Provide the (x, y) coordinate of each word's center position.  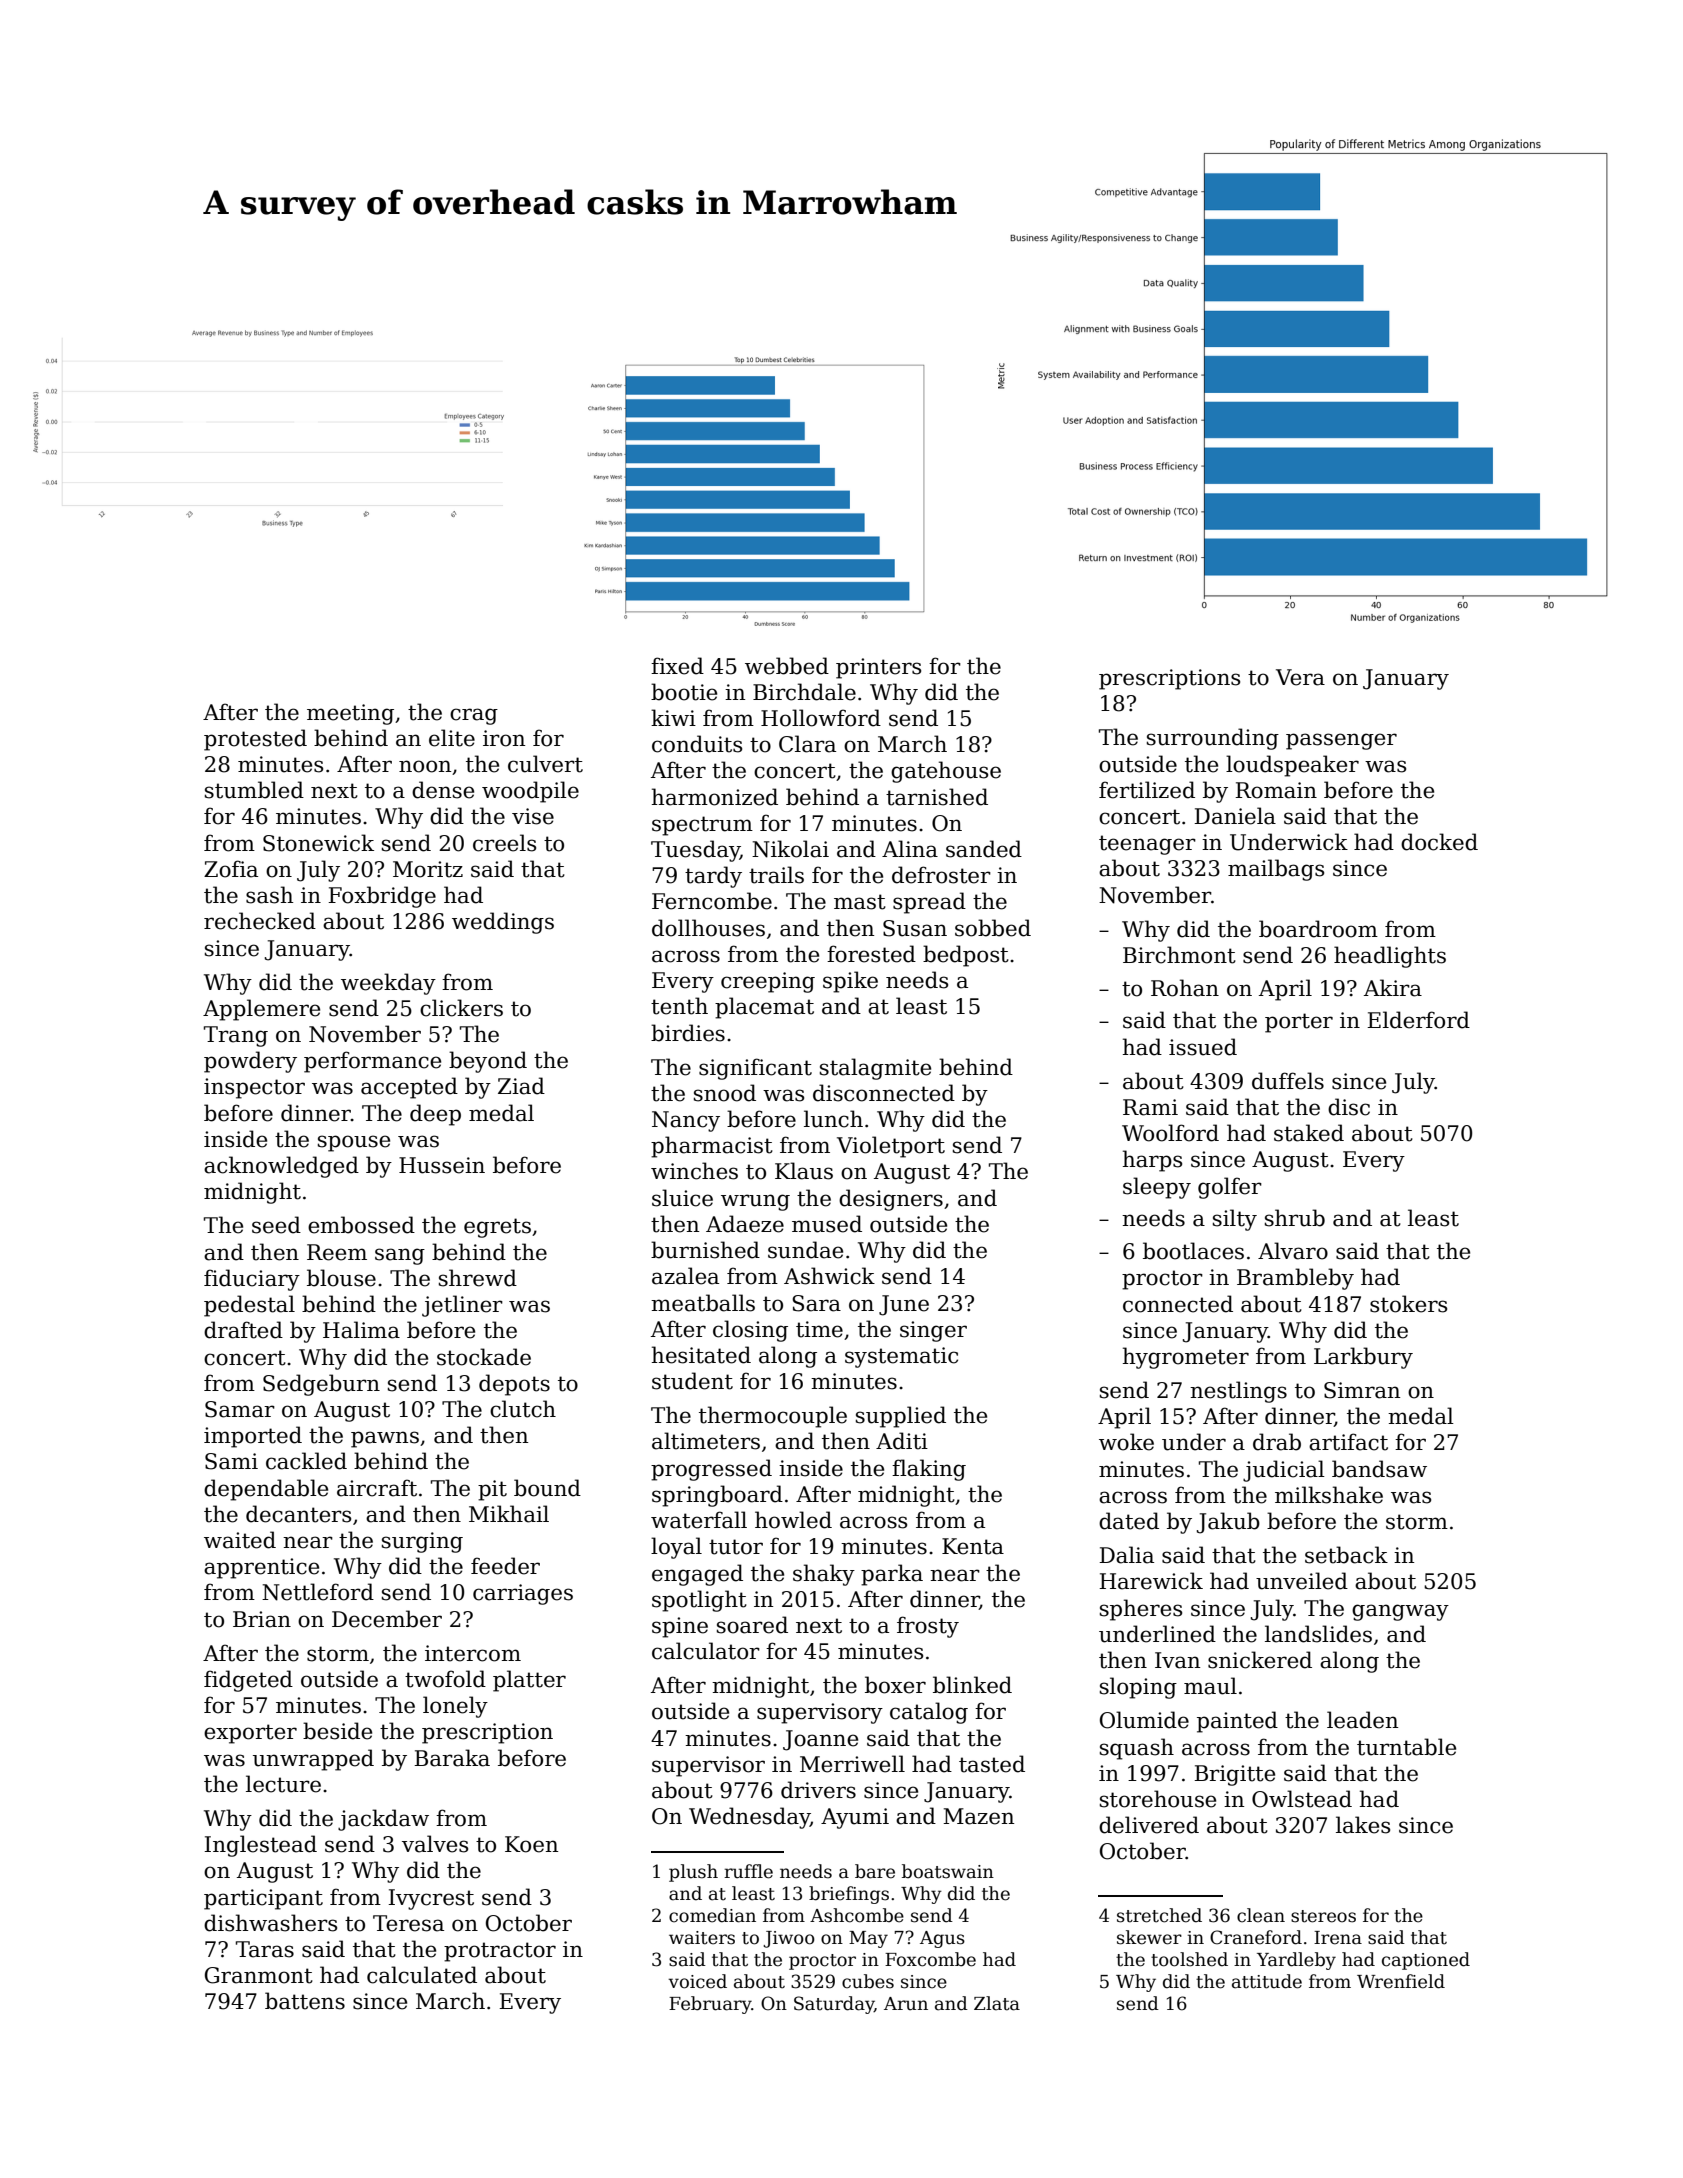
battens (305, 2001)
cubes (868, 1981)
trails (776, 875)
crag (474, 716)
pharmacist (712, 1147)
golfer (1230, 1188)
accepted (409, 1088)
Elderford (1418, 1020)
